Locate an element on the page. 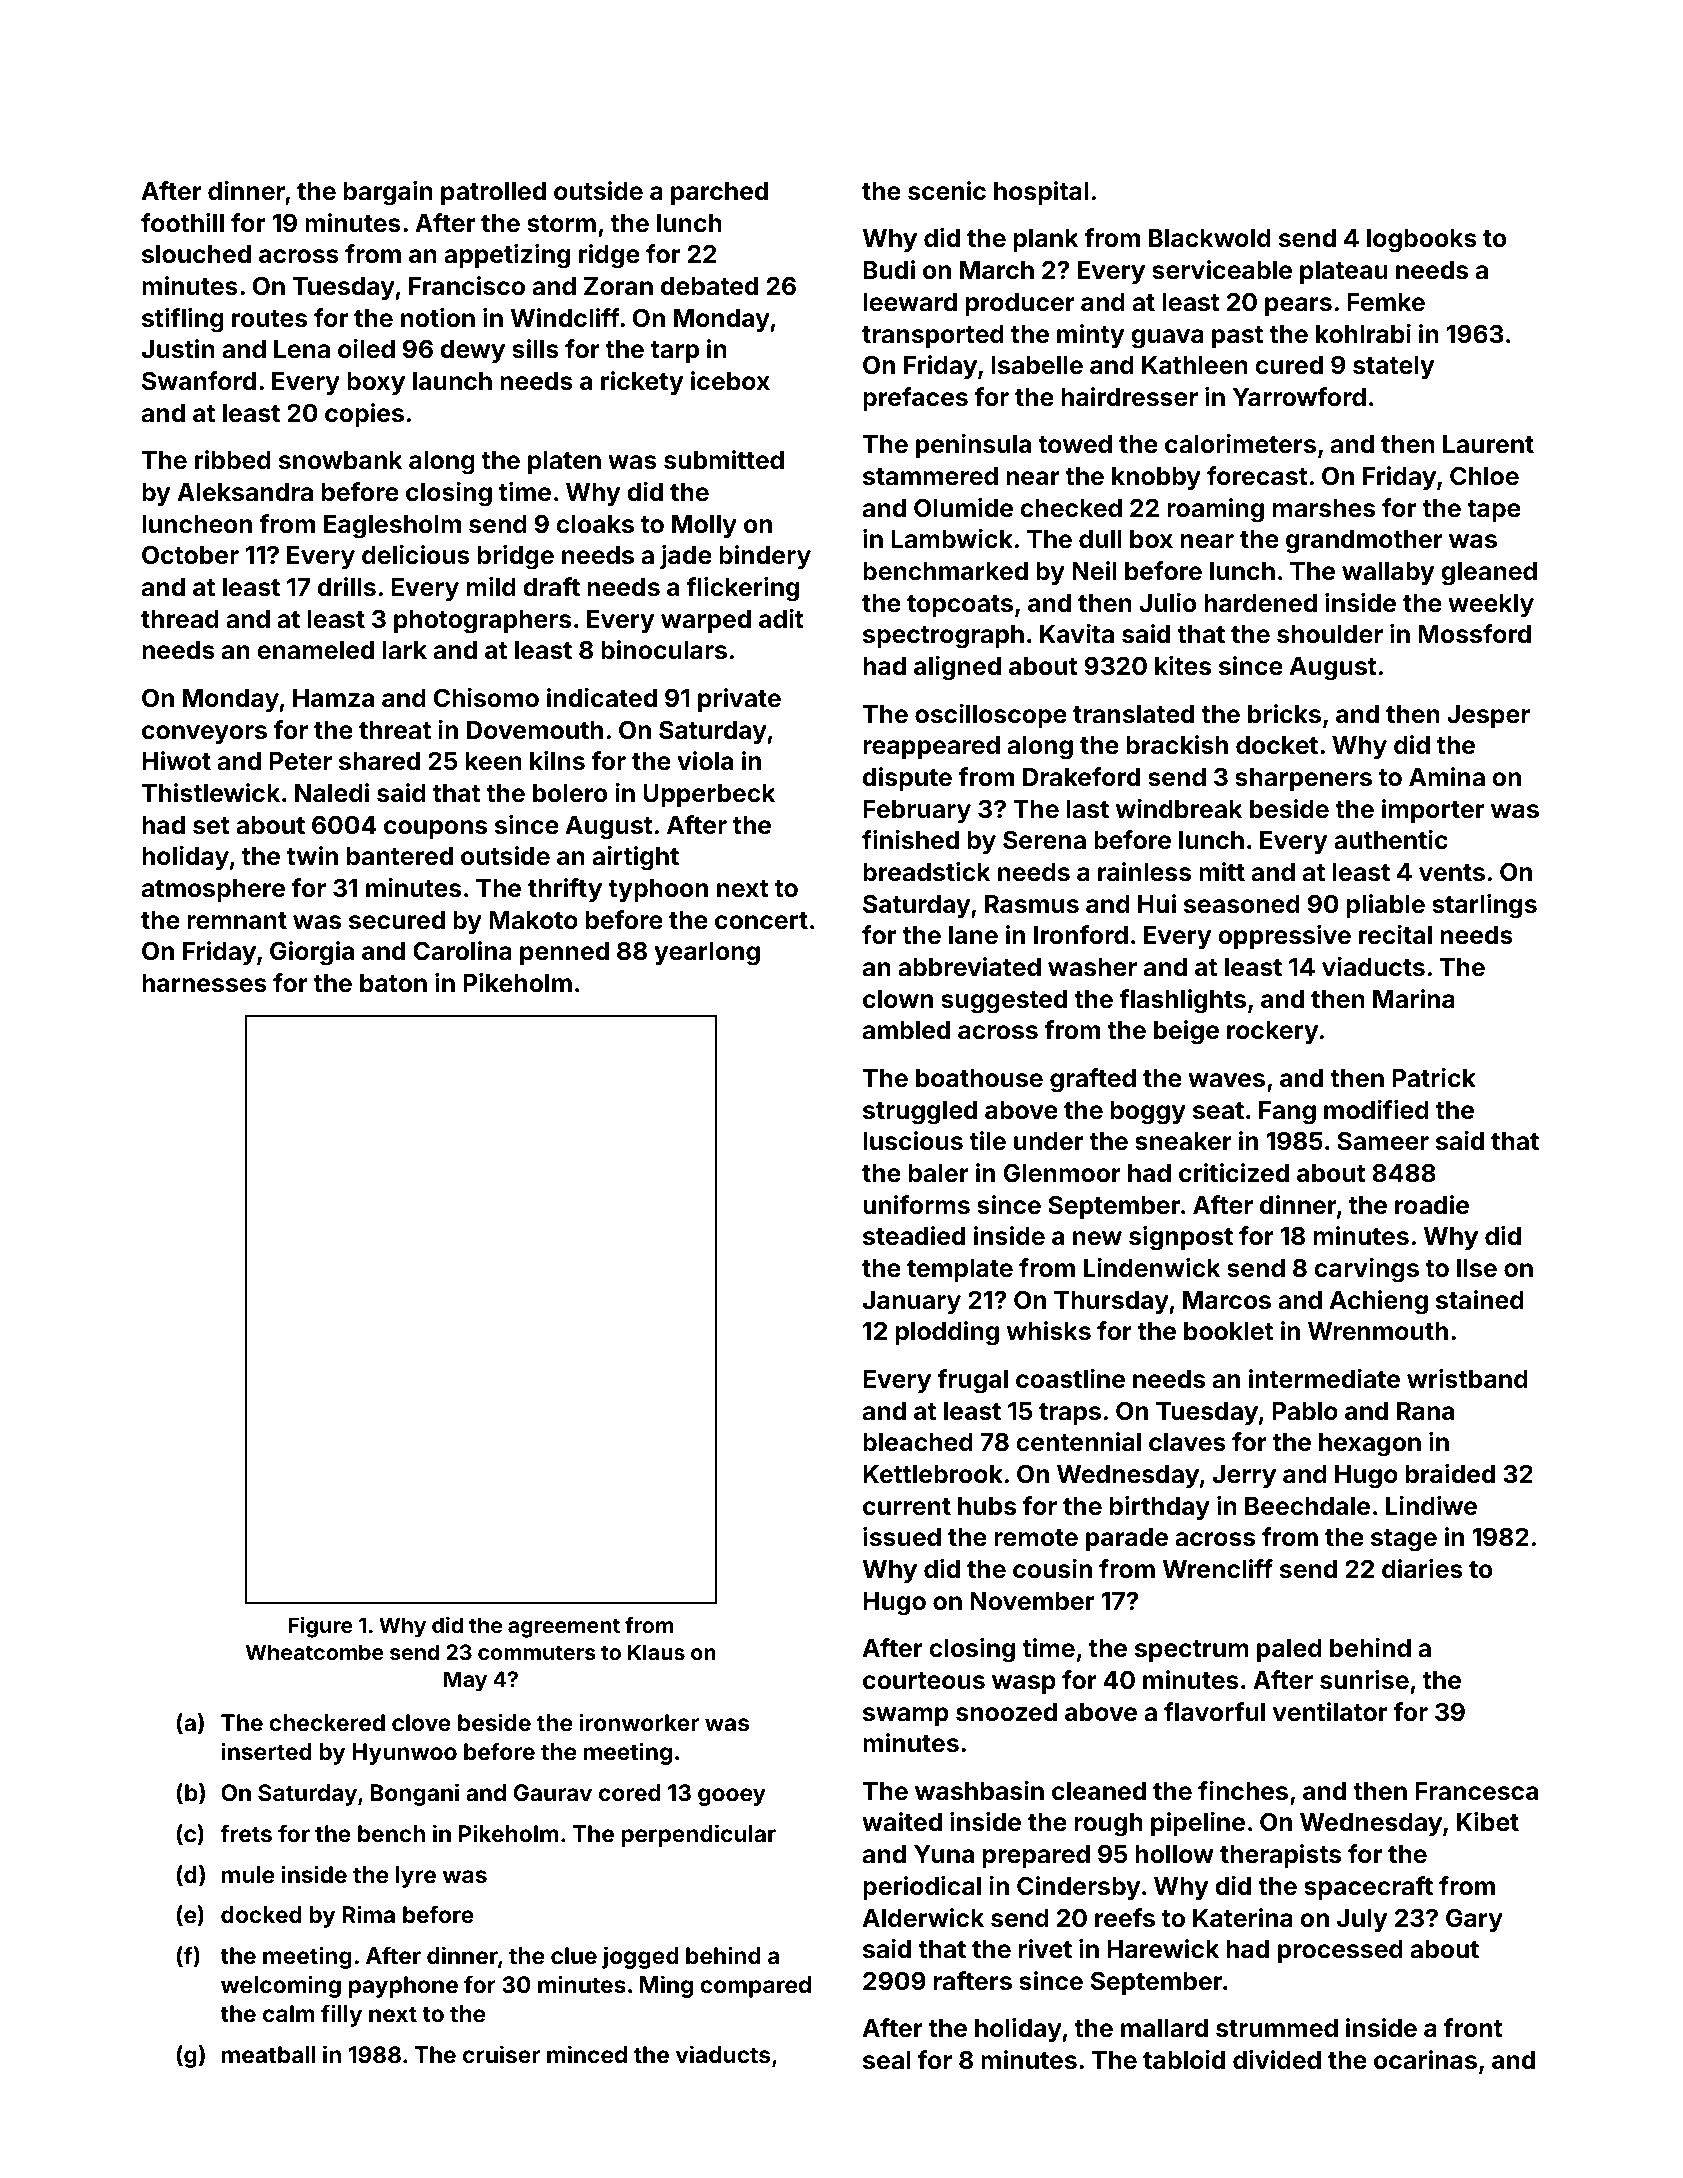 Image resolution: width=1683 pixels, height=2178 pixels. wristband is located at coordinates (1467, 1379).
